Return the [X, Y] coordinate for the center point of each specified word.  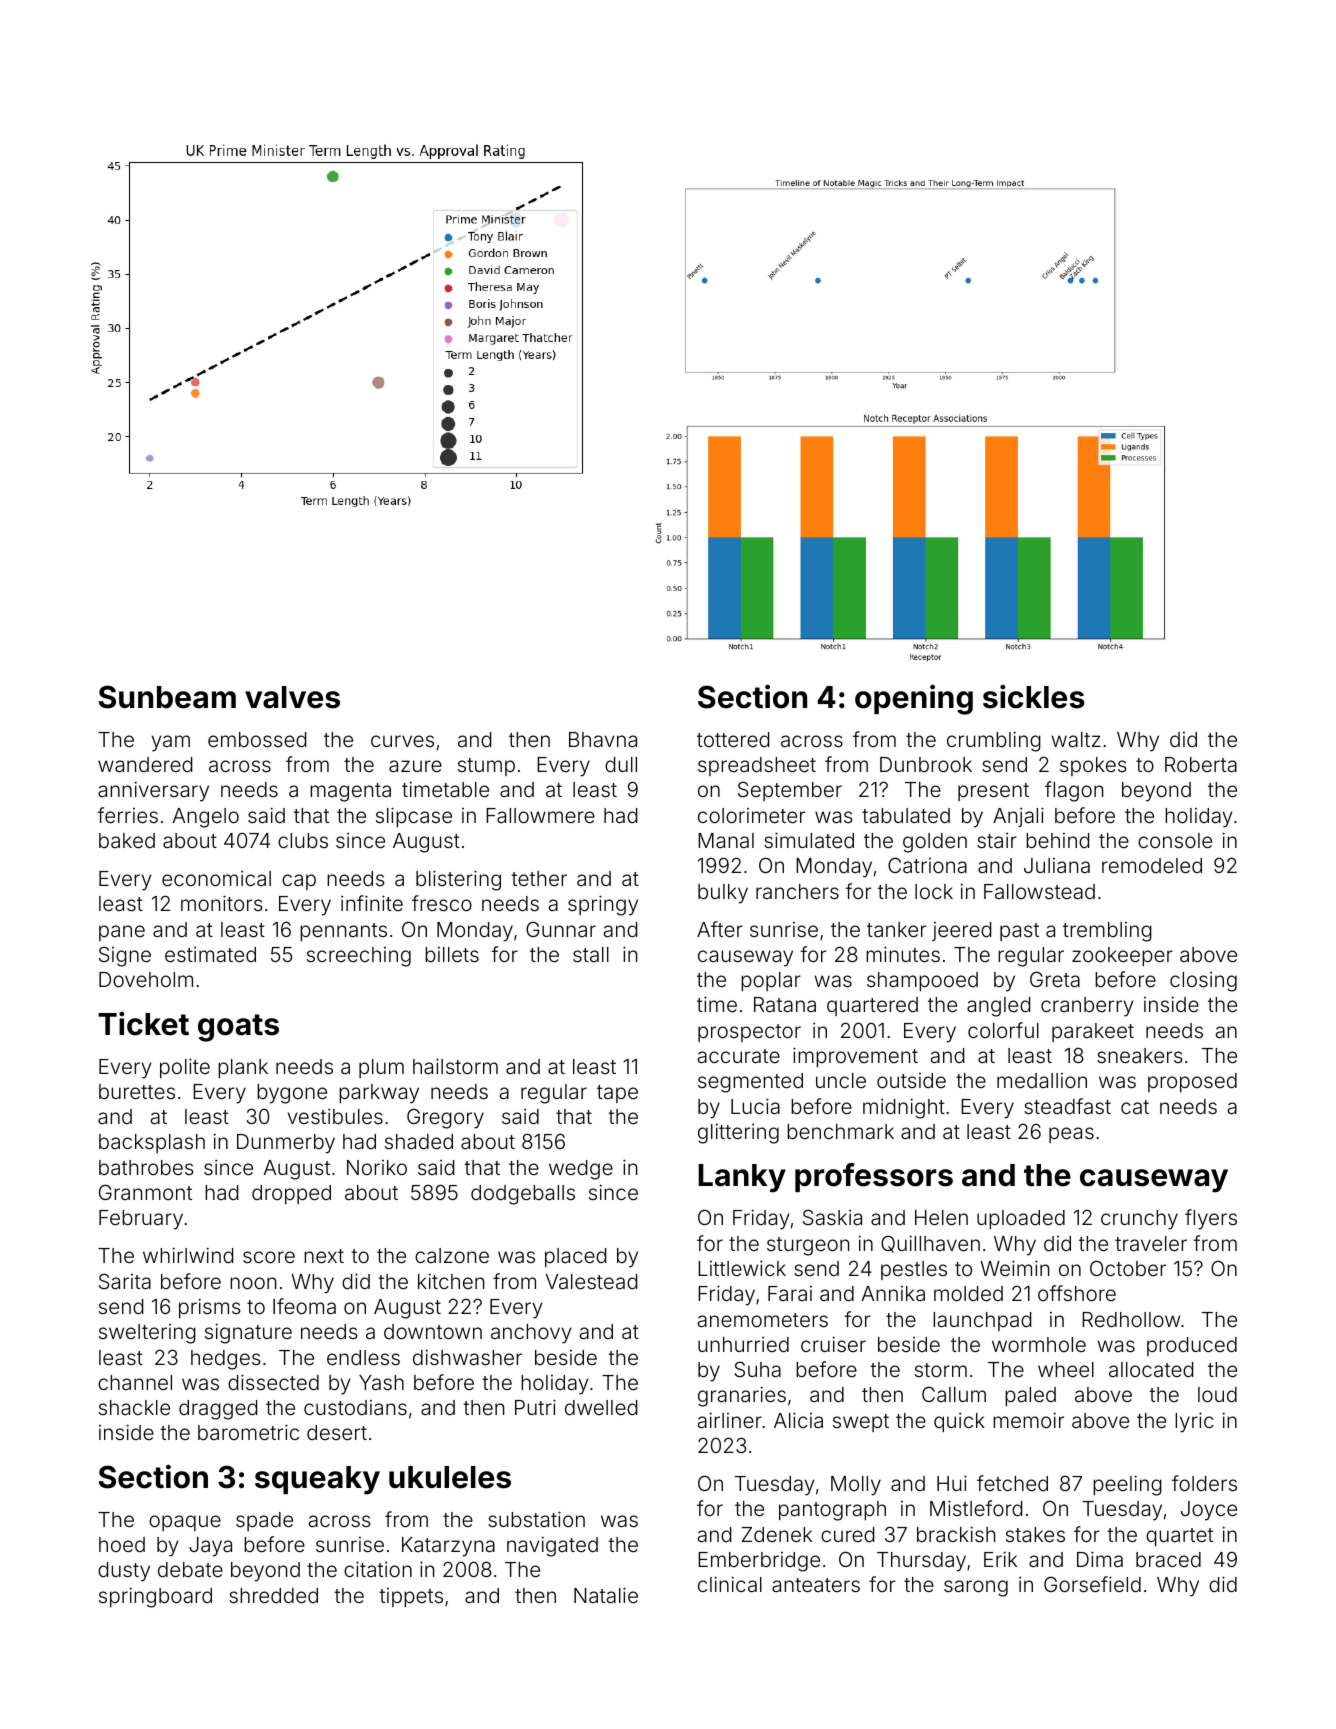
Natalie [606, 1595]
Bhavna [603, 739]
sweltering [147, 1334]
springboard [155, 1597]
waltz [1076, 739]
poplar [771, 981]
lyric [1194, 1422]
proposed [1192, 1082]
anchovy [531, 1334]
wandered [145, 764]
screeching [359, 957]
